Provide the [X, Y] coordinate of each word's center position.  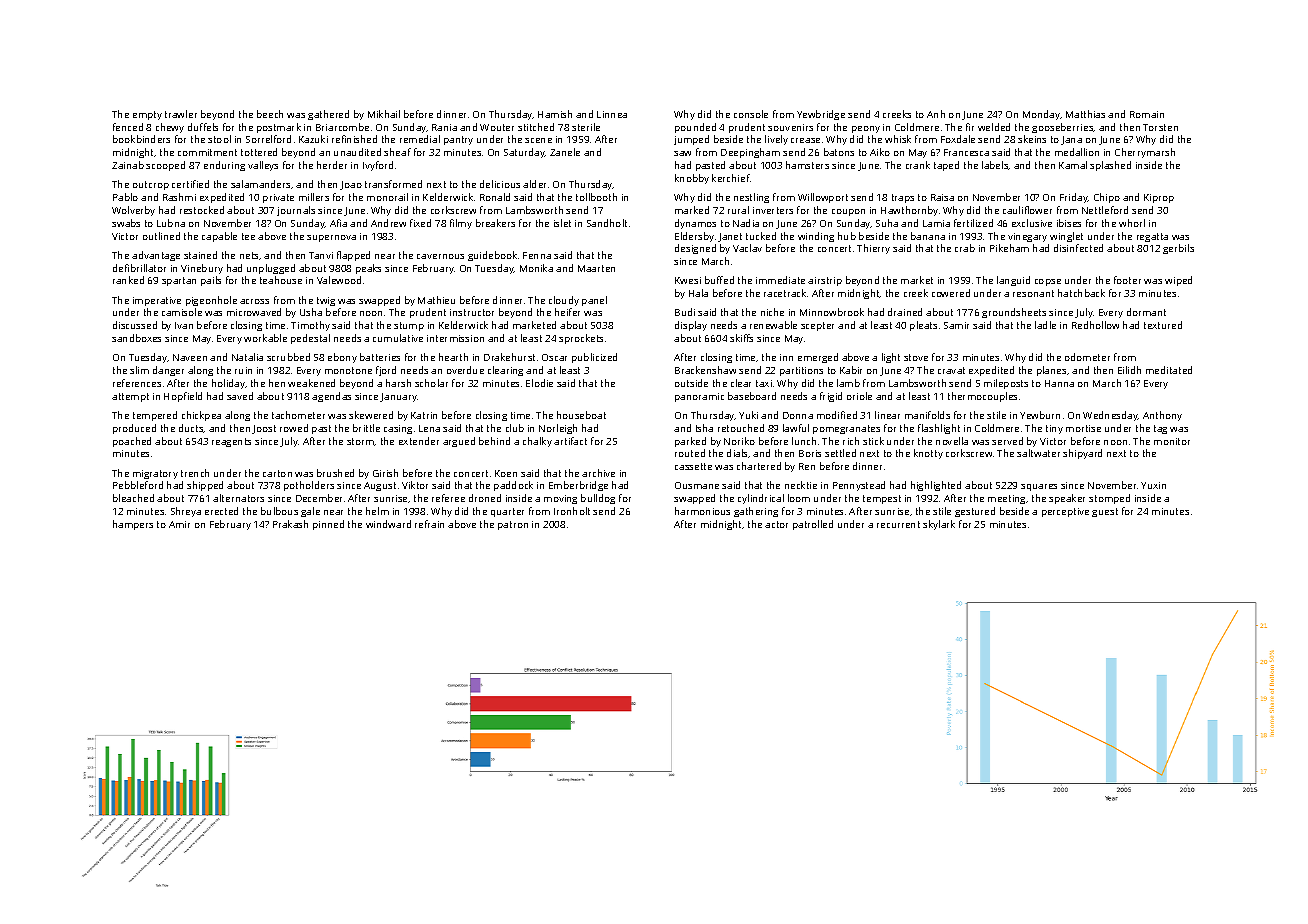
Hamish [555, 114]
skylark [939, 525]
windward [388, 524]
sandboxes [136, 338]
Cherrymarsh [1145, 153]
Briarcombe [342, 127]
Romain [1147, 114]
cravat [951, 370]
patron [513, 525]
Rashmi [179, 197]
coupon [848, 212]
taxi [764, 383]
